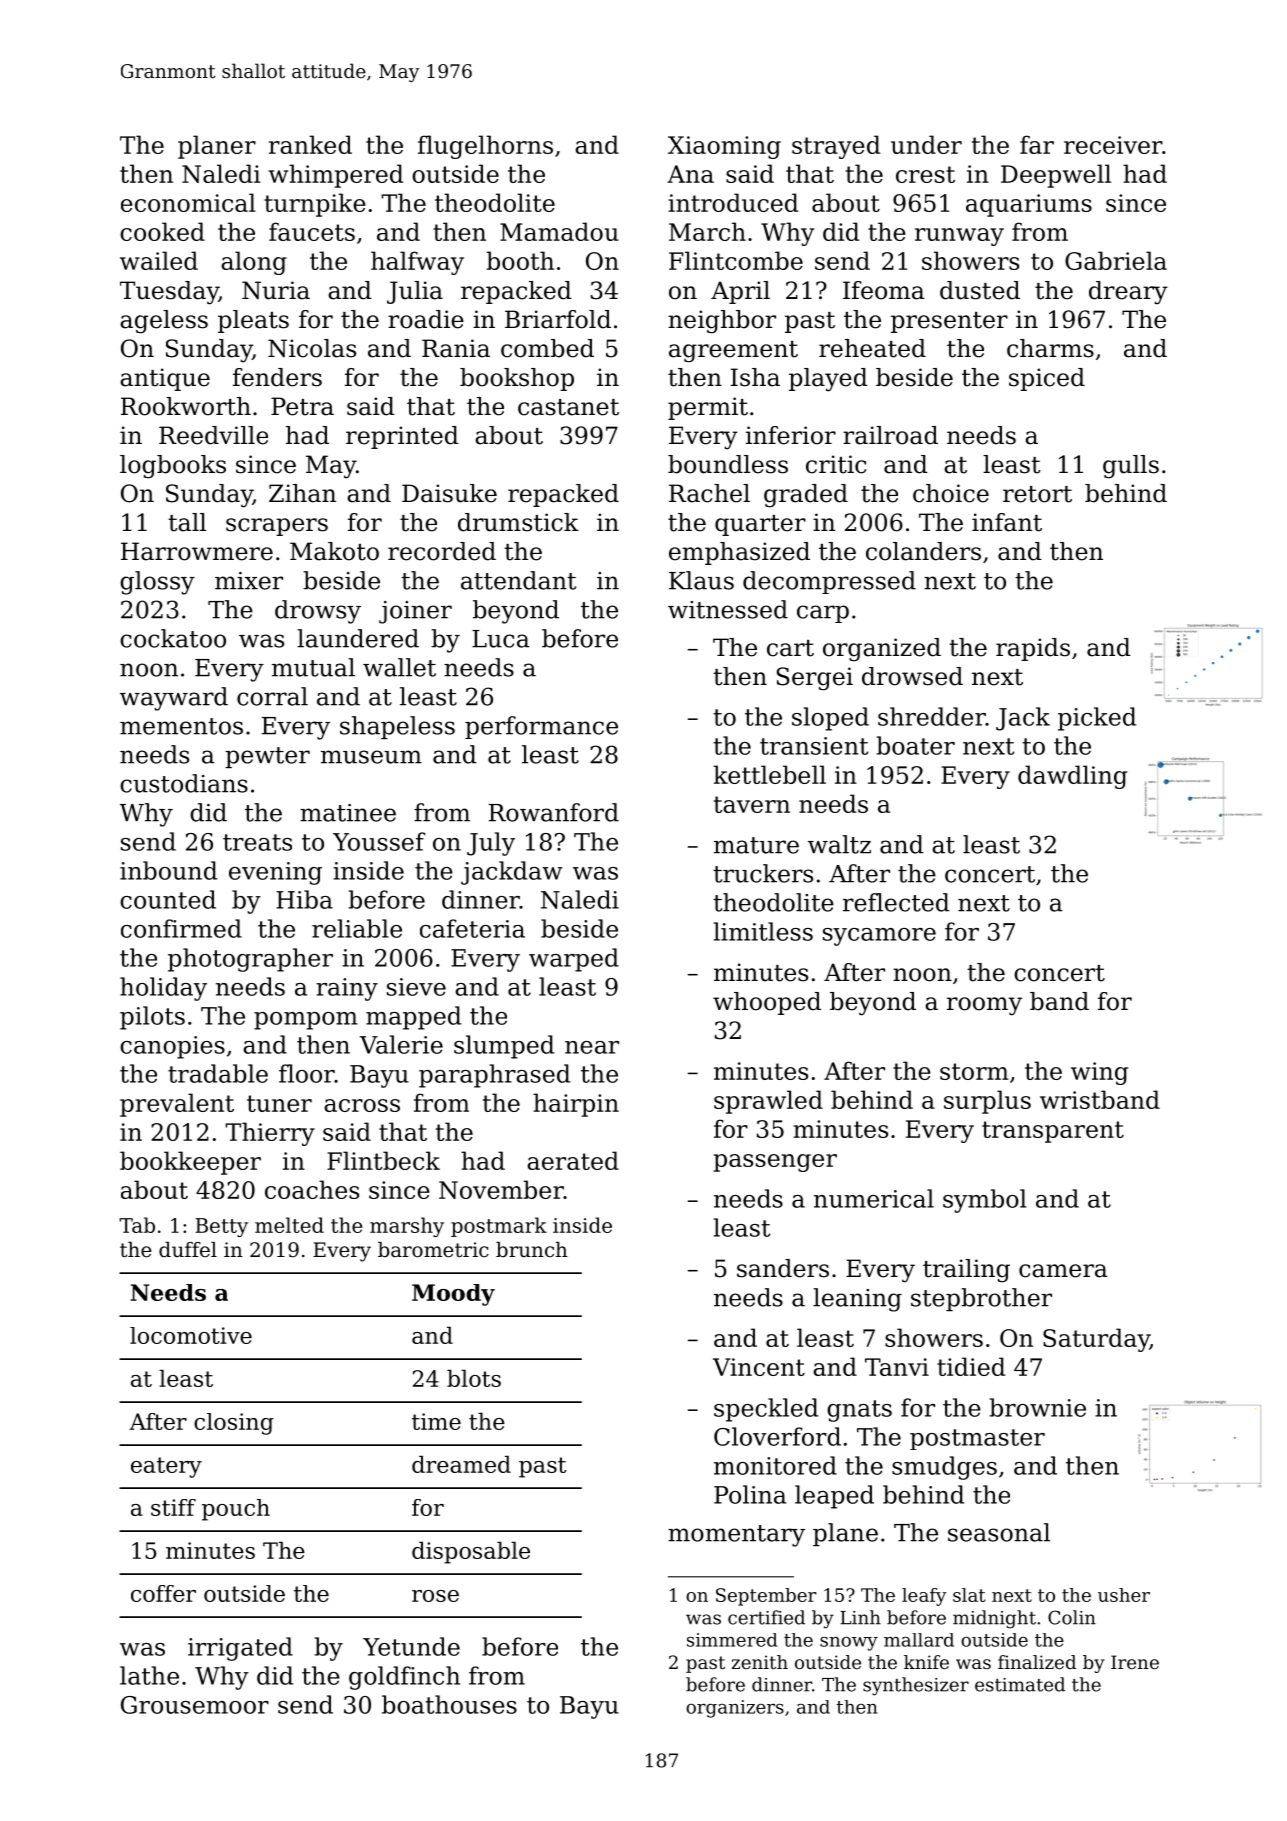 This screenshot has height=1821, width=1287. Describe the element at coordinates (775, 1163) in the screenshot. I see `passenger` at that location.
